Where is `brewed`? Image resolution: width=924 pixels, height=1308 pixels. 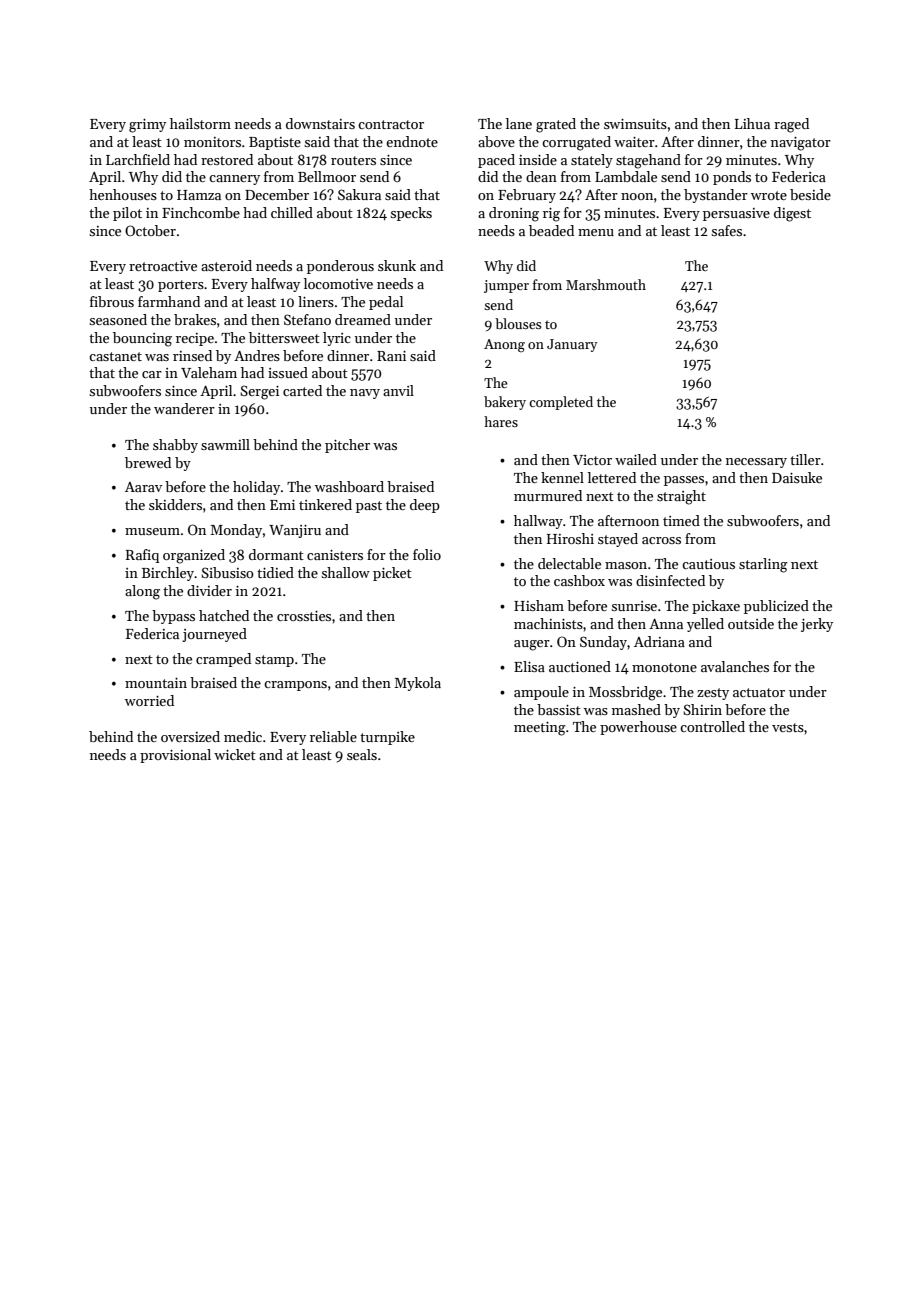 brewed is located at coordinates (148, 462).
